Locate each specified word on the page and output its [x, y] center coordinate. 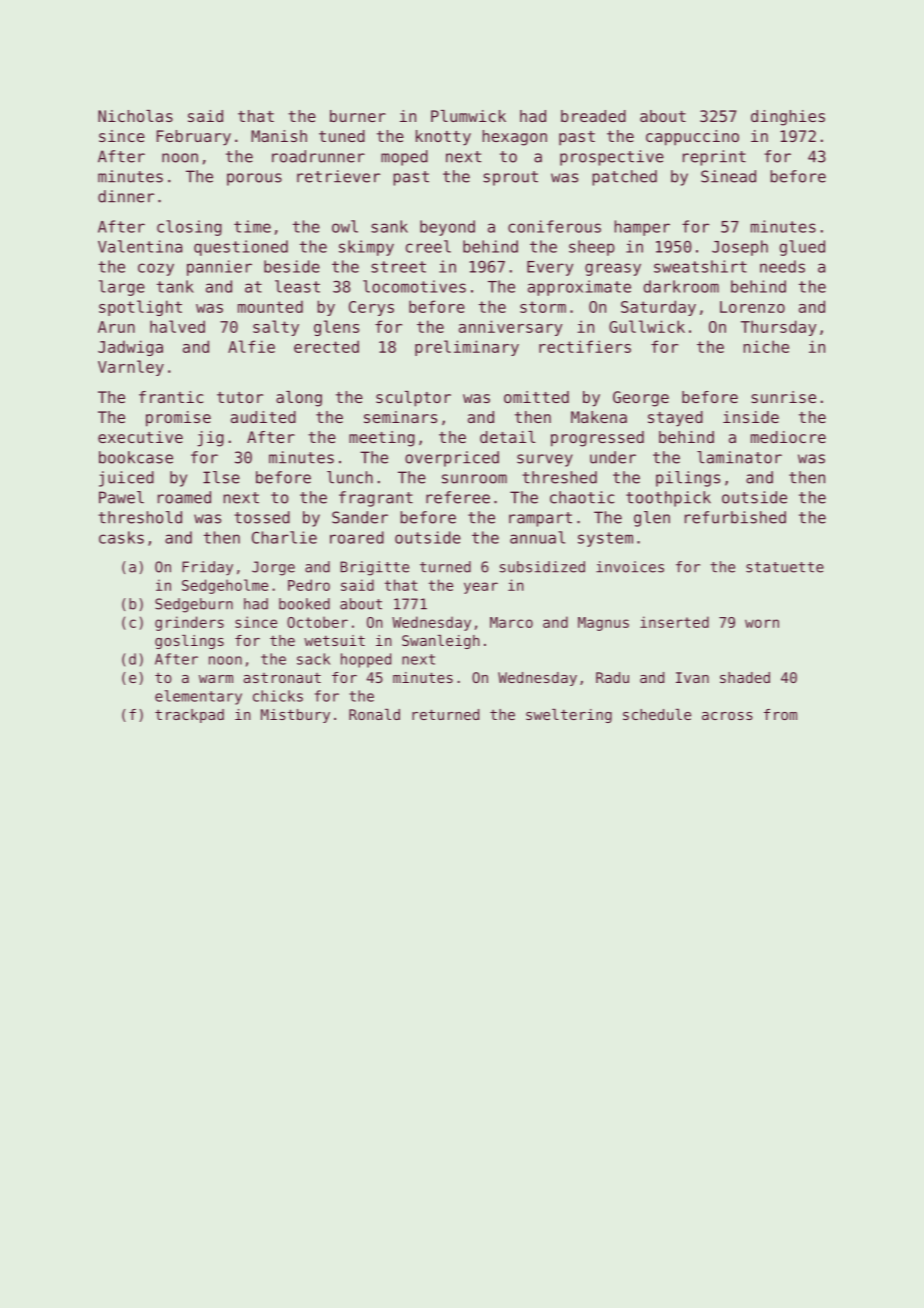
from [780, 714]
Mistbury [295, 716]
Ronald [374, 714]
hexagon [515, 138]
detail [508, 437]
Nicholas [135, 116]
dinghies [788, 118]
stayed [675, 419]
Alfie [251, 346]
